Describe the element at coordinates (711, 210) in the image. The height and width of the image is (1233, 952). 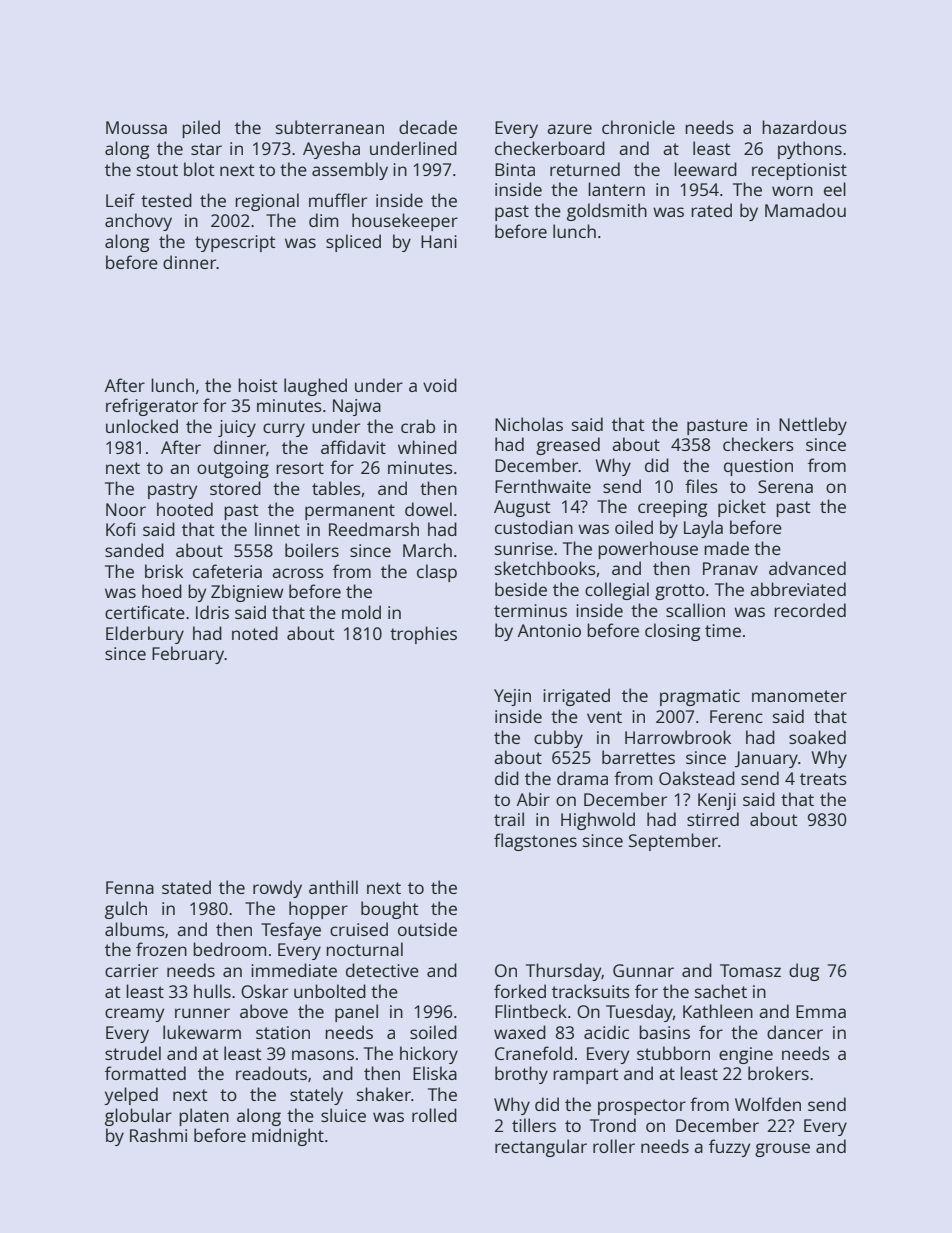
I see `rated` at that location.
